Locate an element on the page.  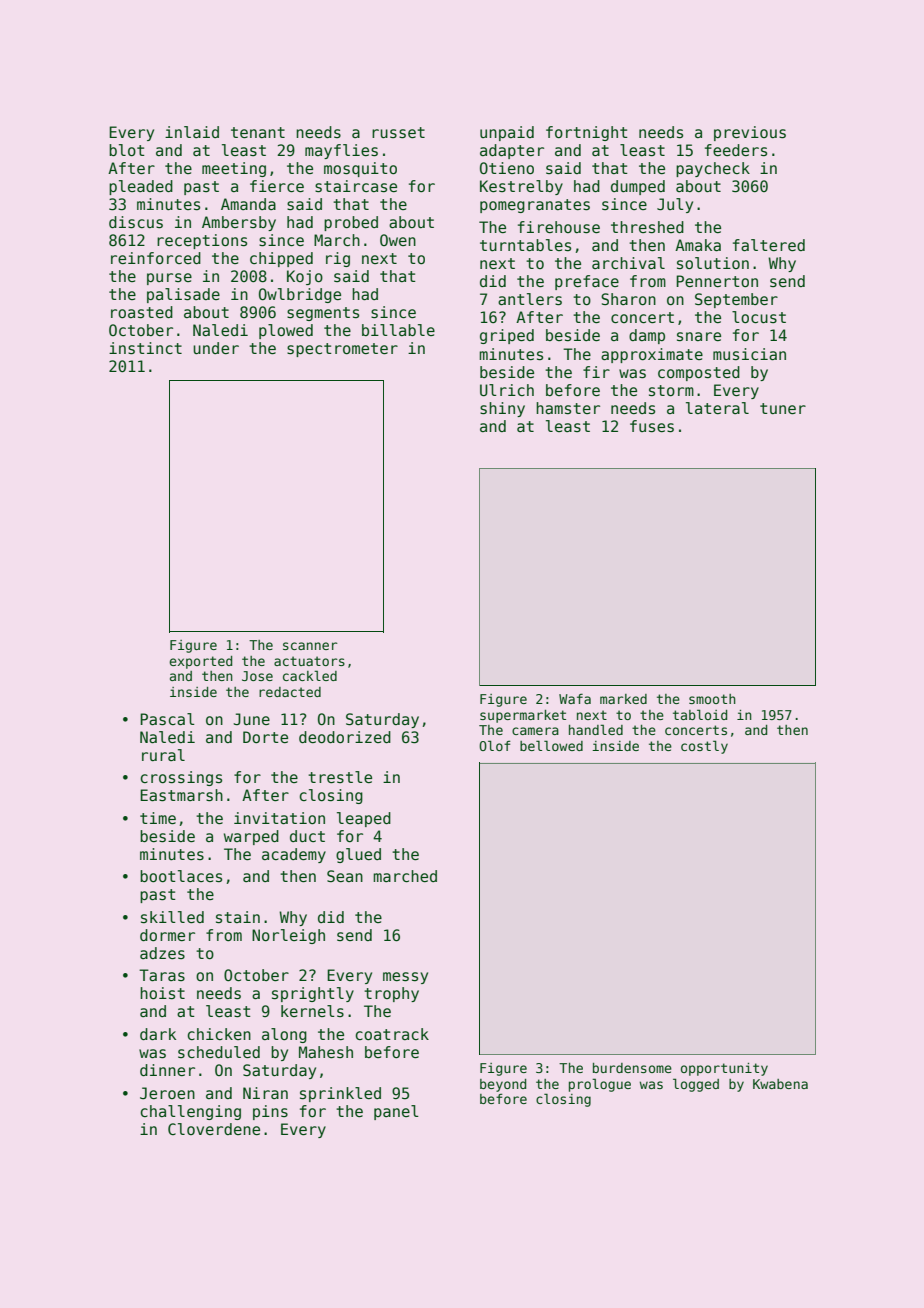
logged is located at coordinates (696, 1085).
